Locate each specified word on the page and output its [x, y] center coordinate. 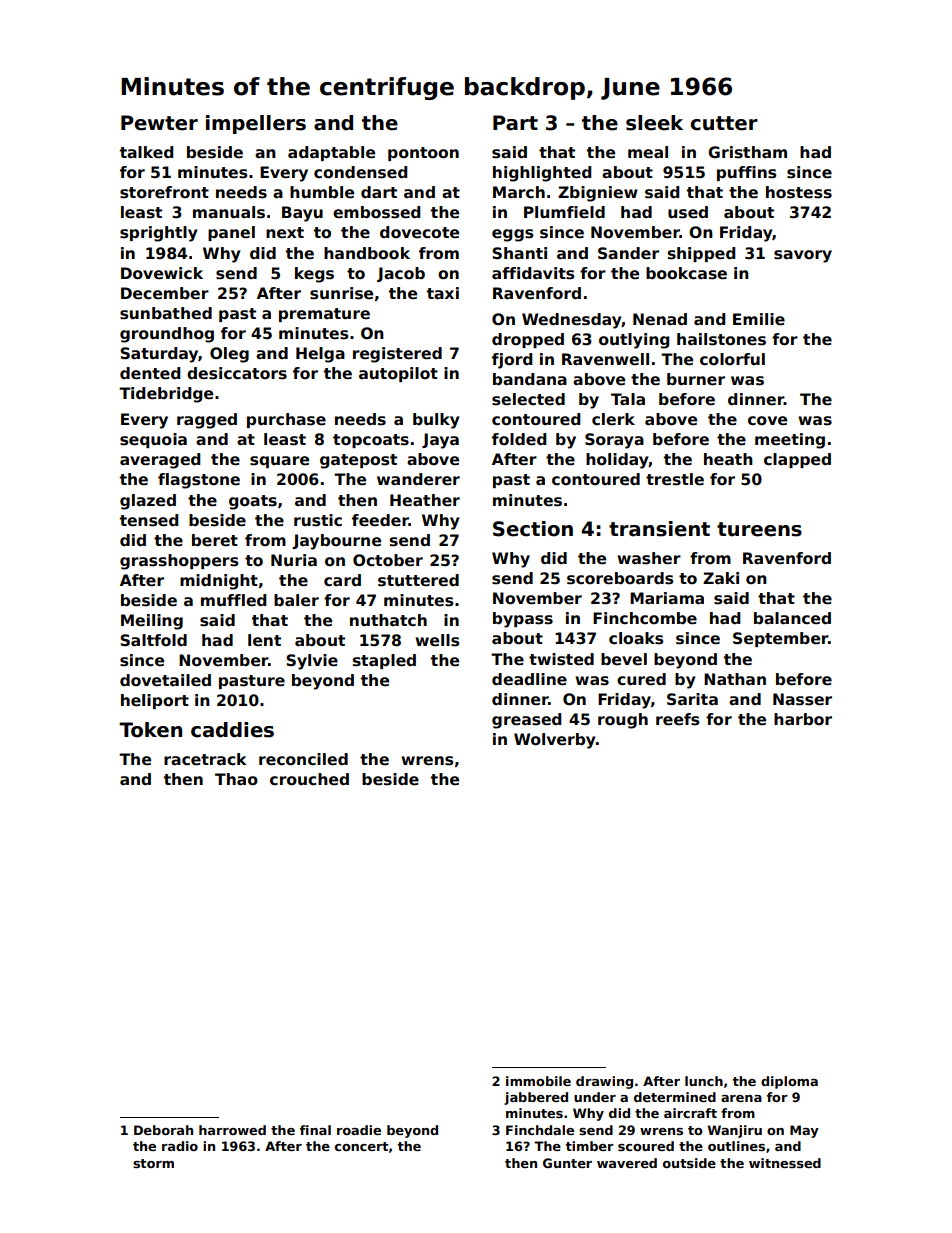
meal [648, 152]
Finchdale [540, 1130]
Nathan [735, 679]
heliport [155, 701]
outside [689, 1163]
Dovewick [162, 273]
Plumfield [564, 212]
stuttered [418, 580]
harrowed [232, 1130]
